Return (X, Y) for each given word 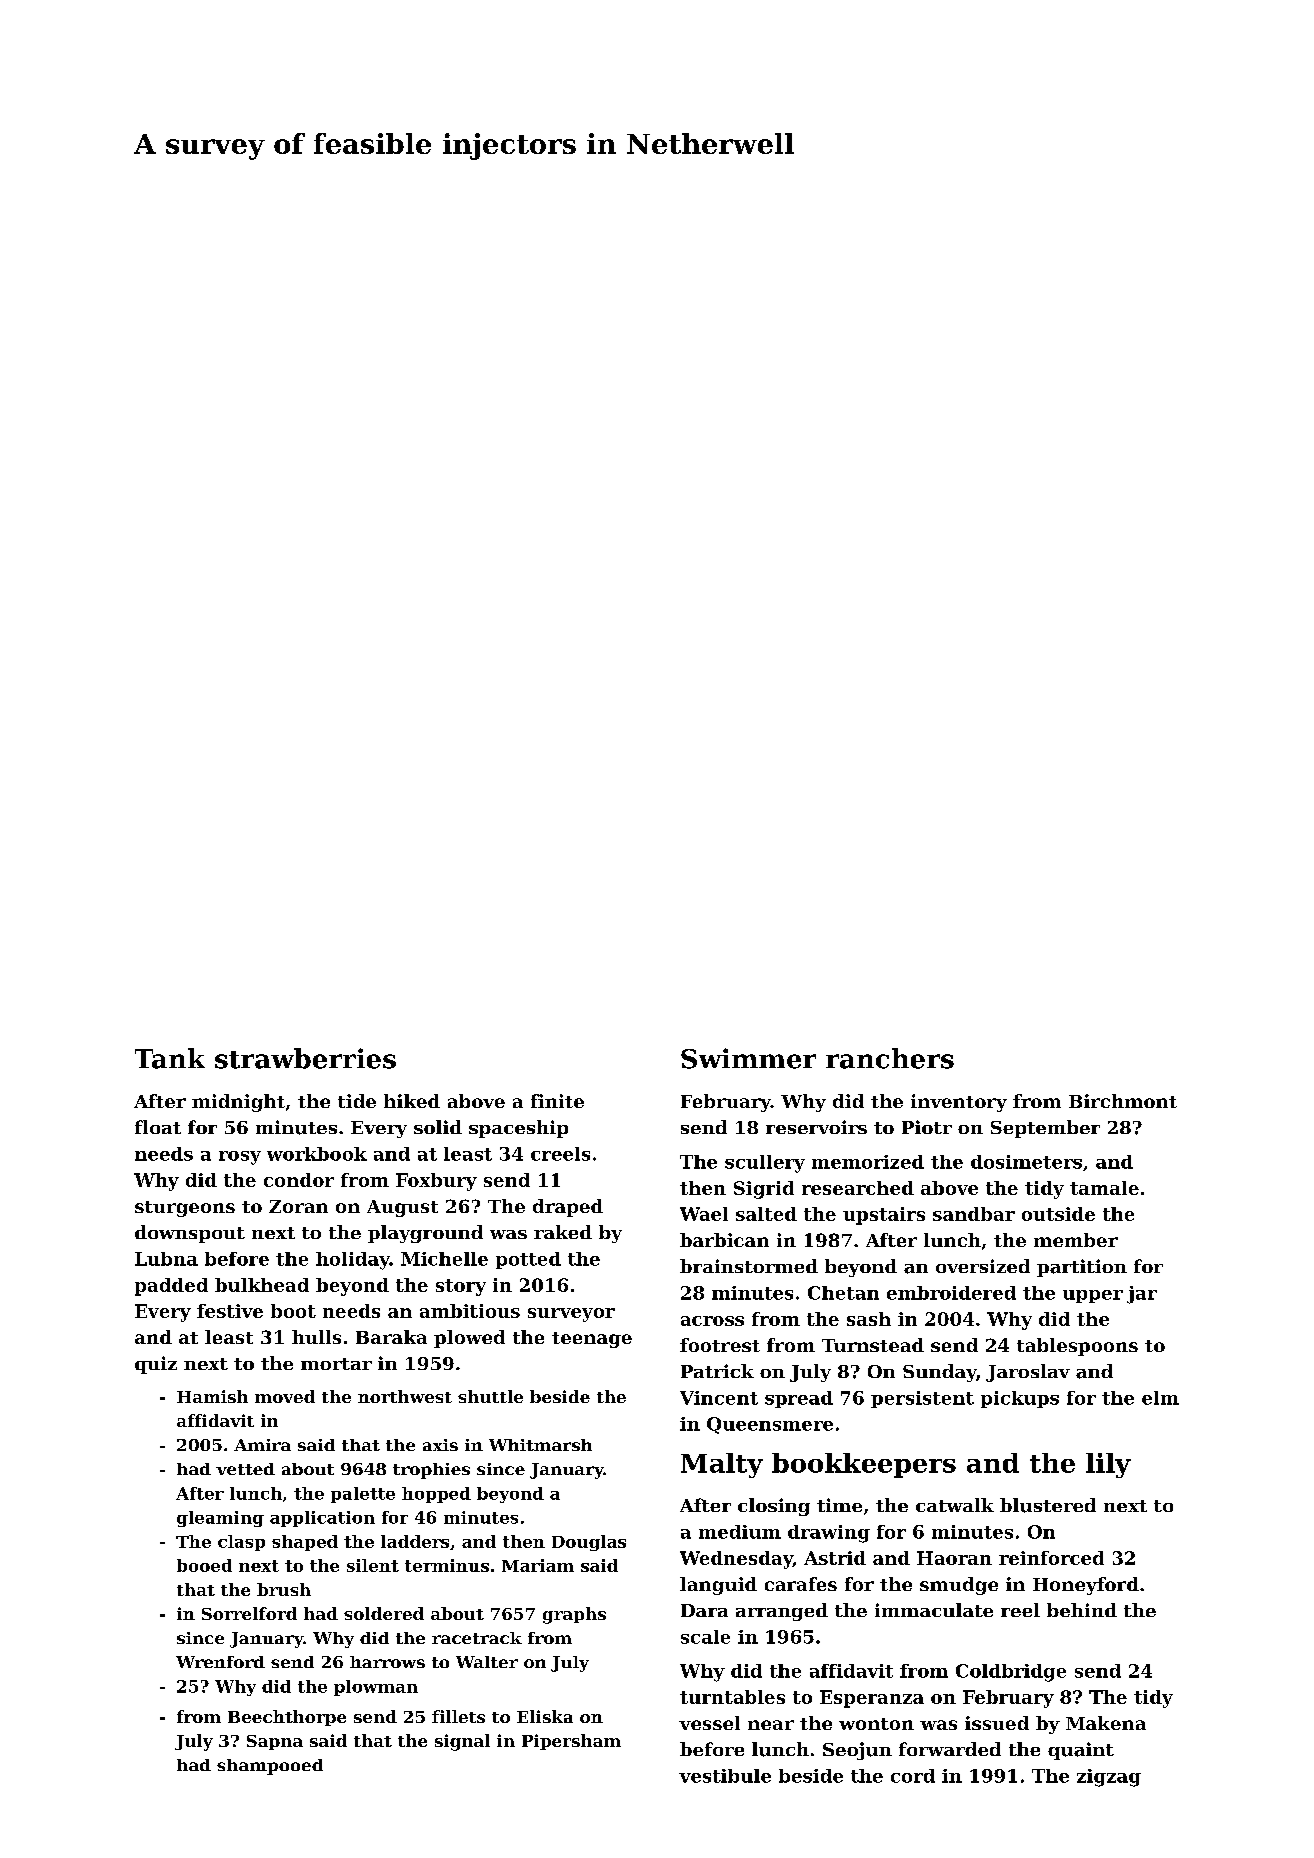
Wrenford (220, 1662)
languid (718, 1586)
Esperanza (872, 1699)
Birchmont (1123, 1101)
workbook (317, 1154)
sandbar (974, 1214)
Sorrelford (249, 1613)
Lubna (166, 1259)
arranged (782, 1612)
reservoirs (816, 1127)
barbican (724, 1240)
